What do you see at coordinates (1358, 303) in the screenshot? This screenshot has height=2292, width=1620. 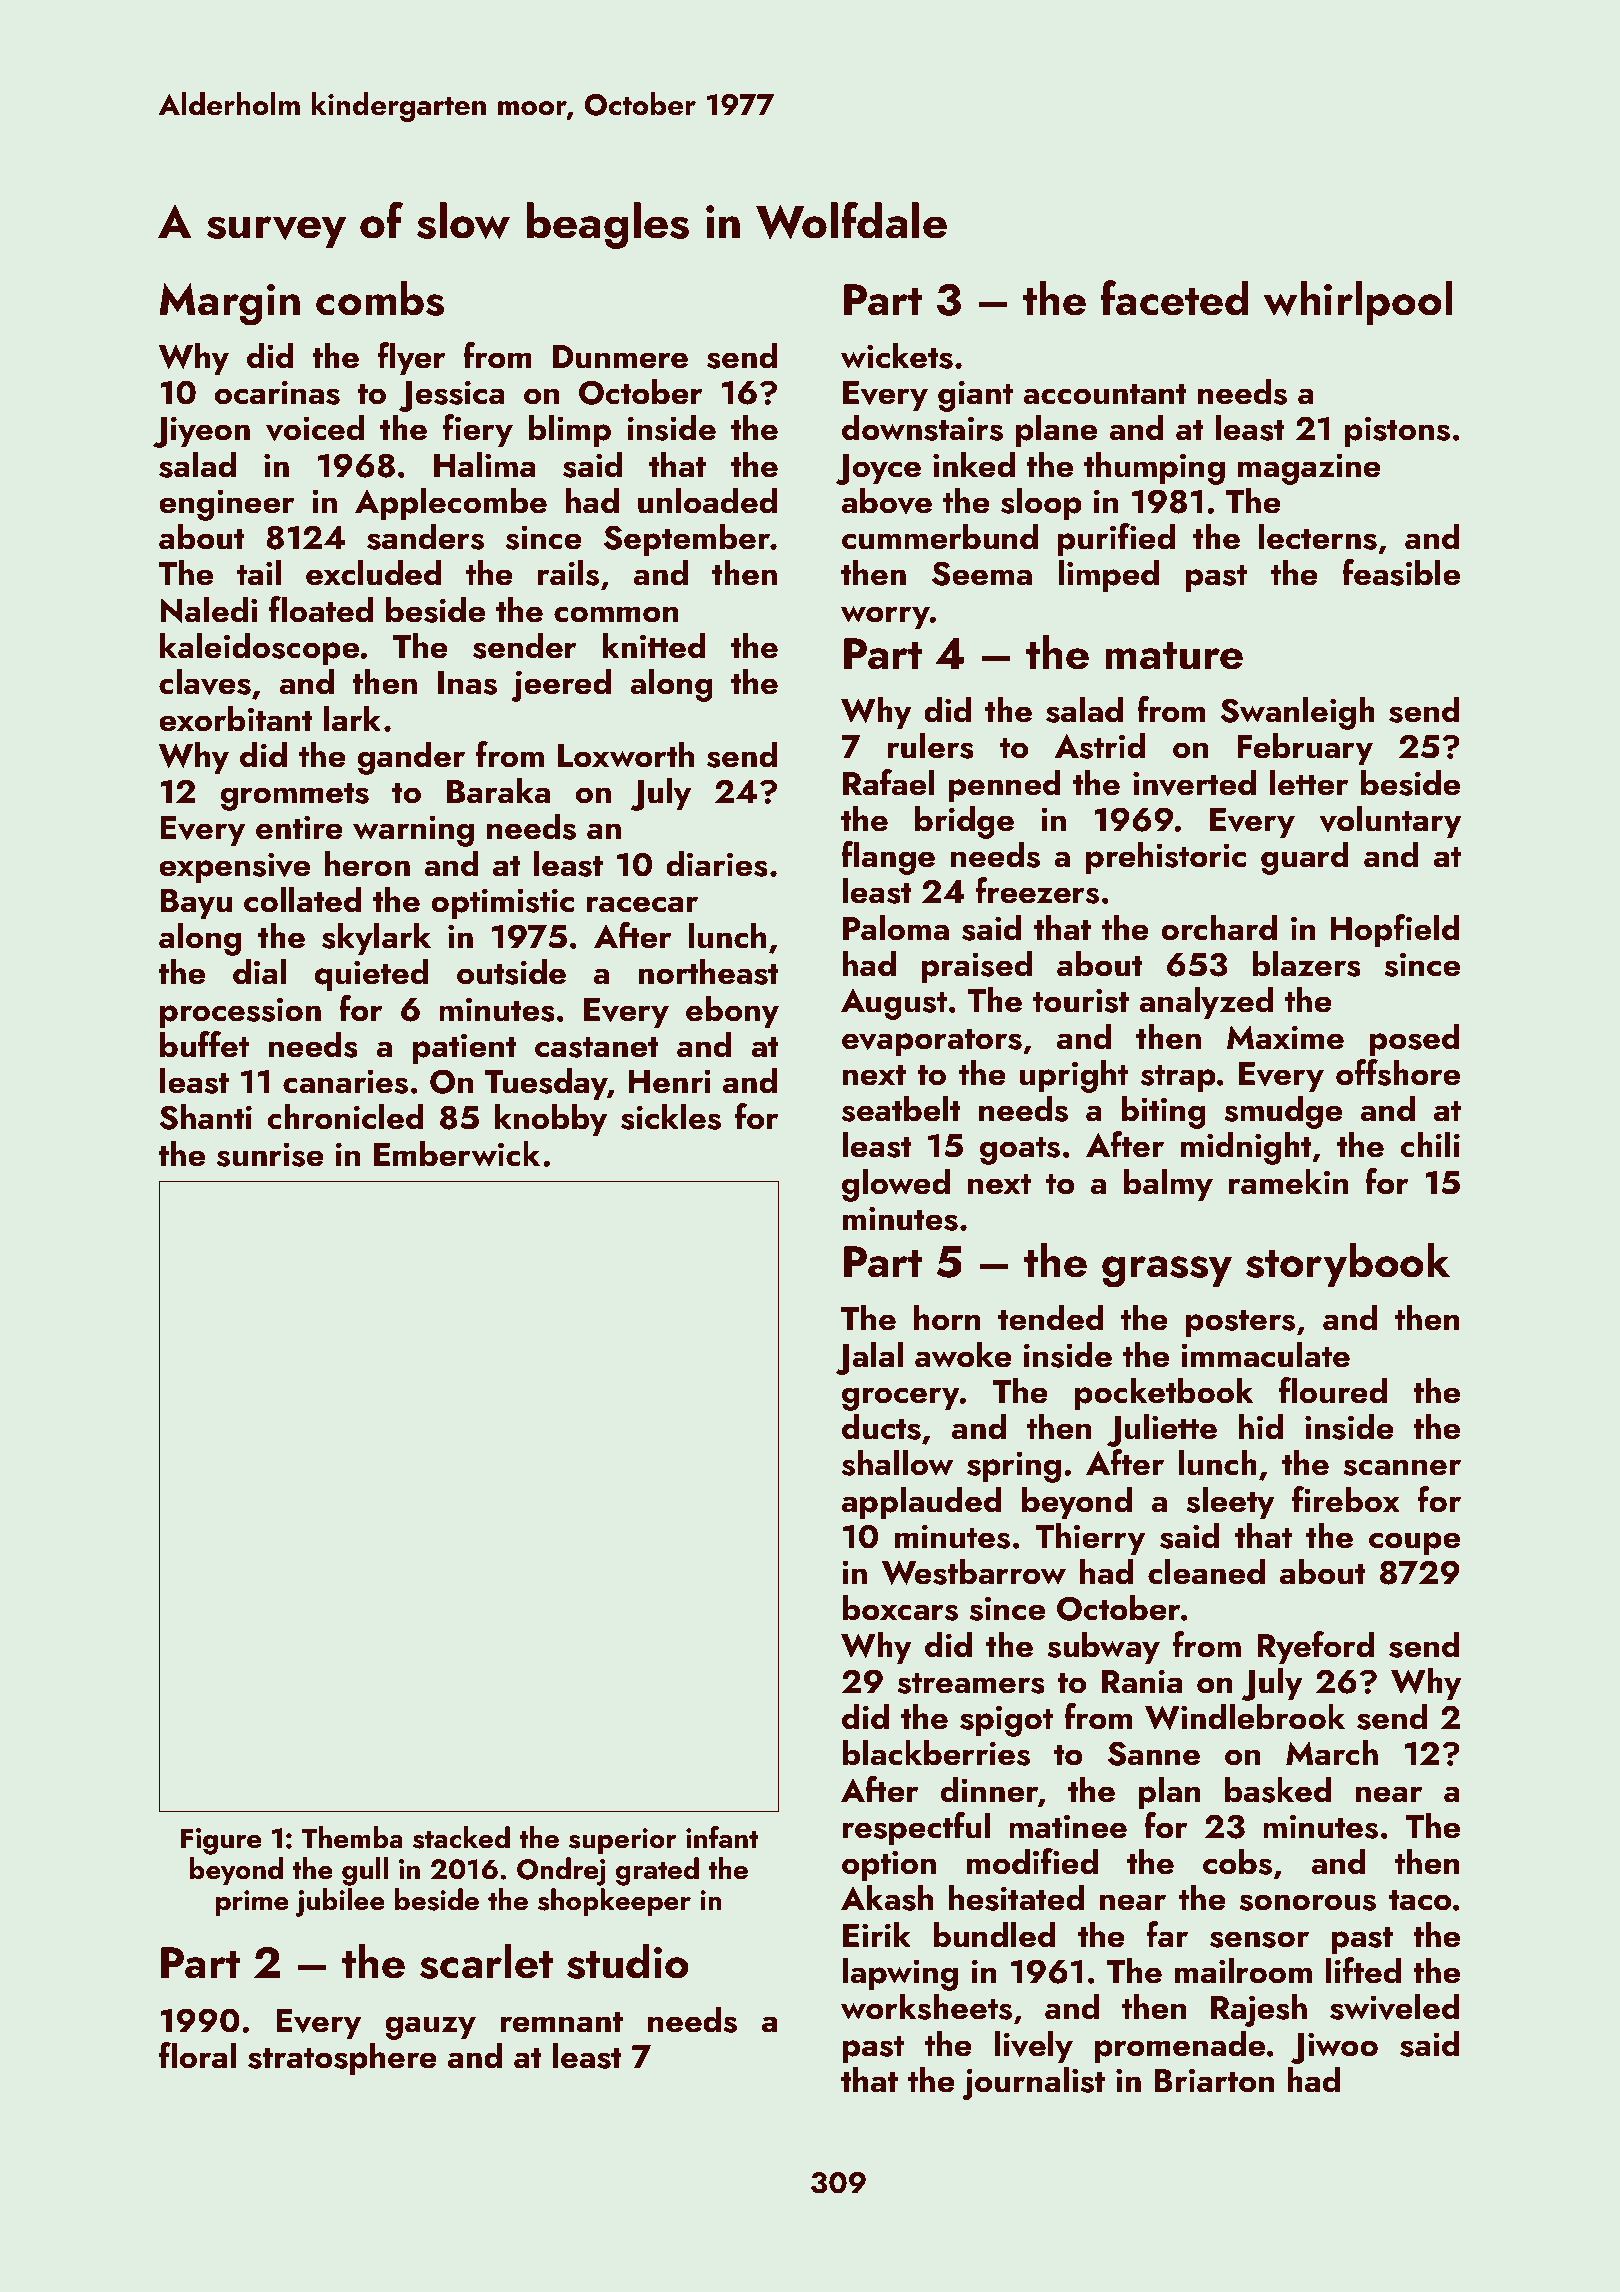 I see `whirlpool` at bounding box center [1358, 303].
